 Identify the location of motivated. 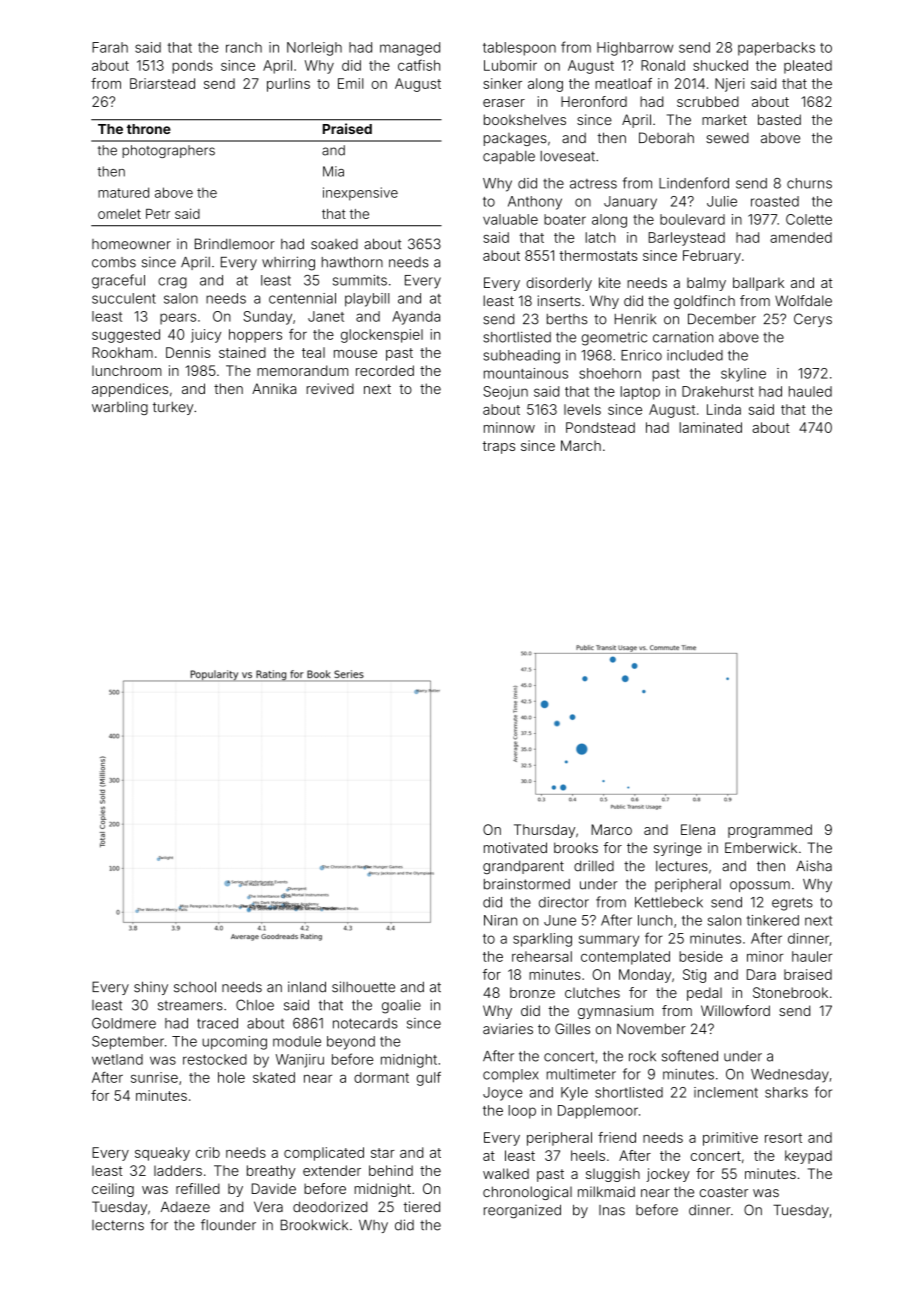
(515, 847).
